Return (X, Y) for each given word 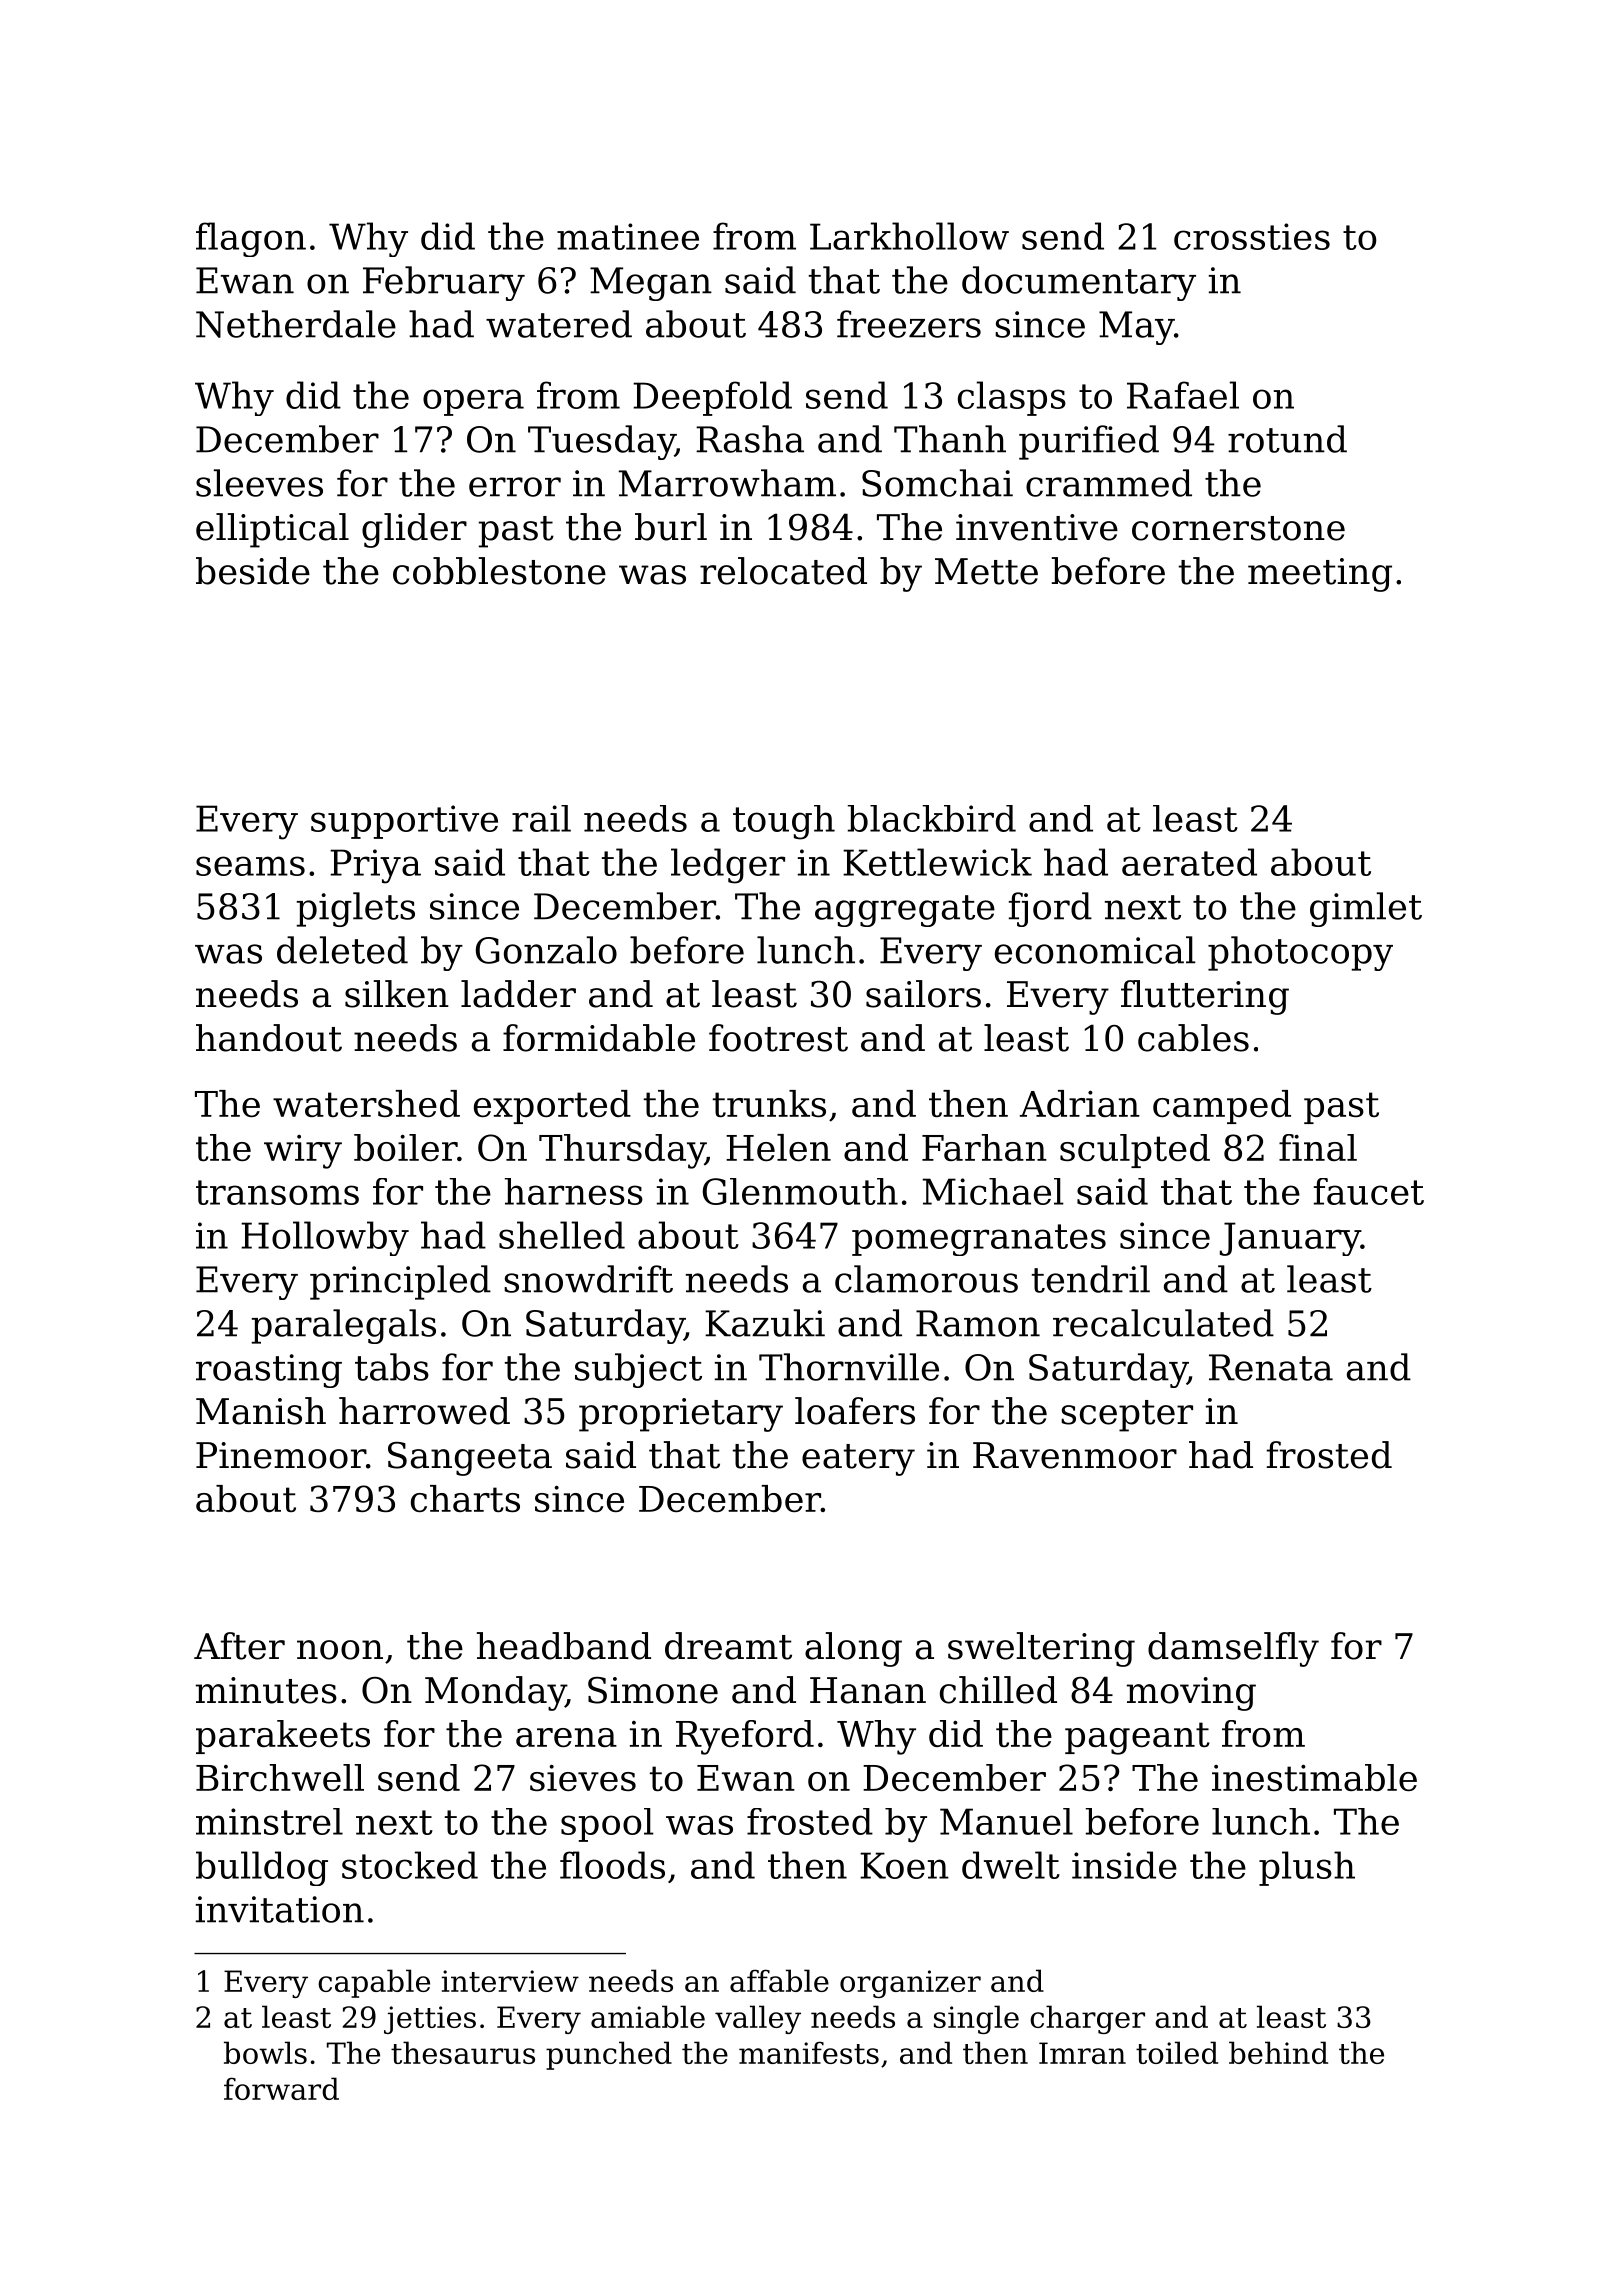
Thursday (622, 1151)
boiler (405, 1147)
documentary (1079, 283)
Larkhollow (909, 236)
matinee (628, 236)
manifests (809, 2052)
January (1290, 1239)
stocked (410, 1865)
